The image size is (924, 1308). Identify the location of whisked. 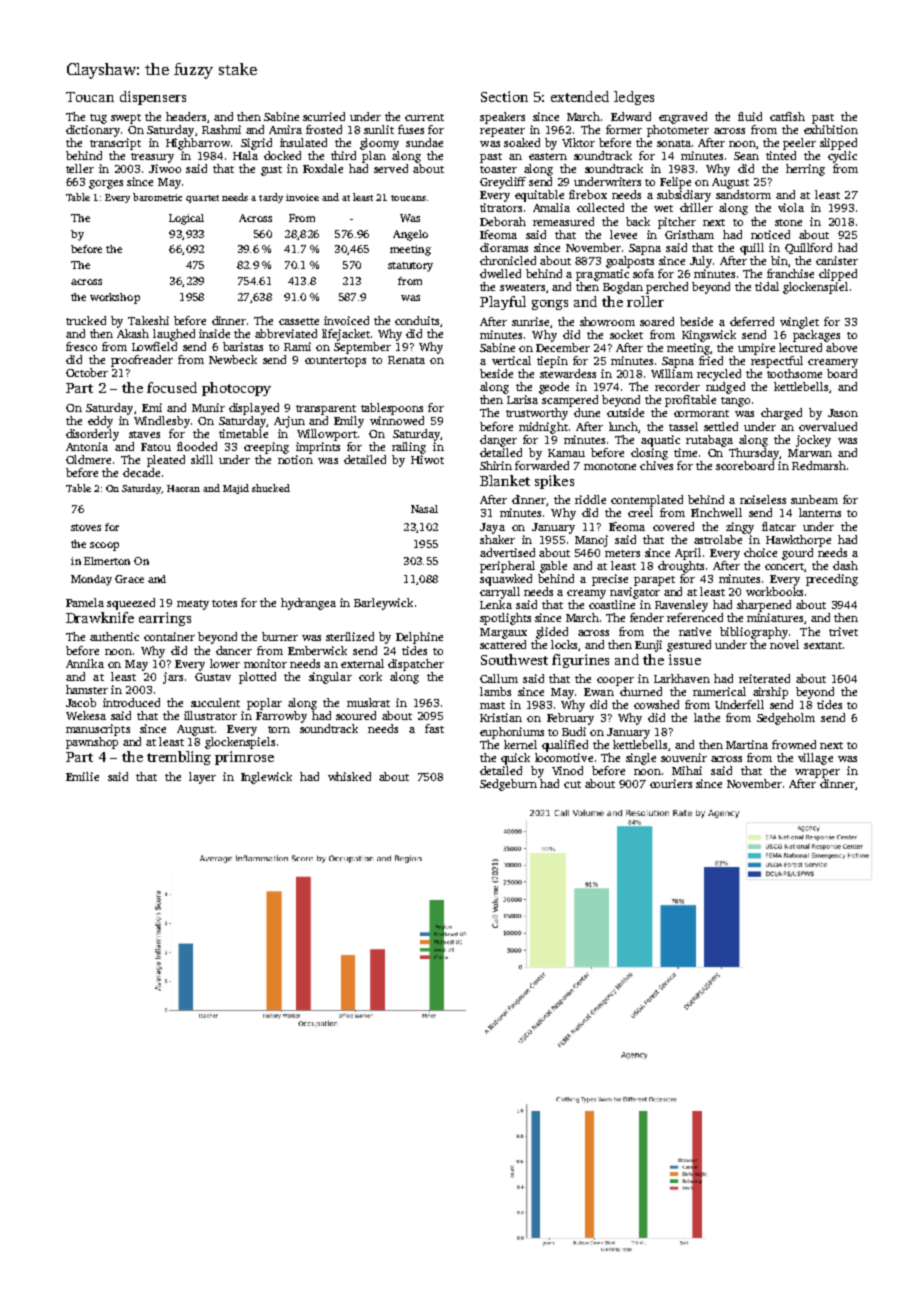
(349, 776).
